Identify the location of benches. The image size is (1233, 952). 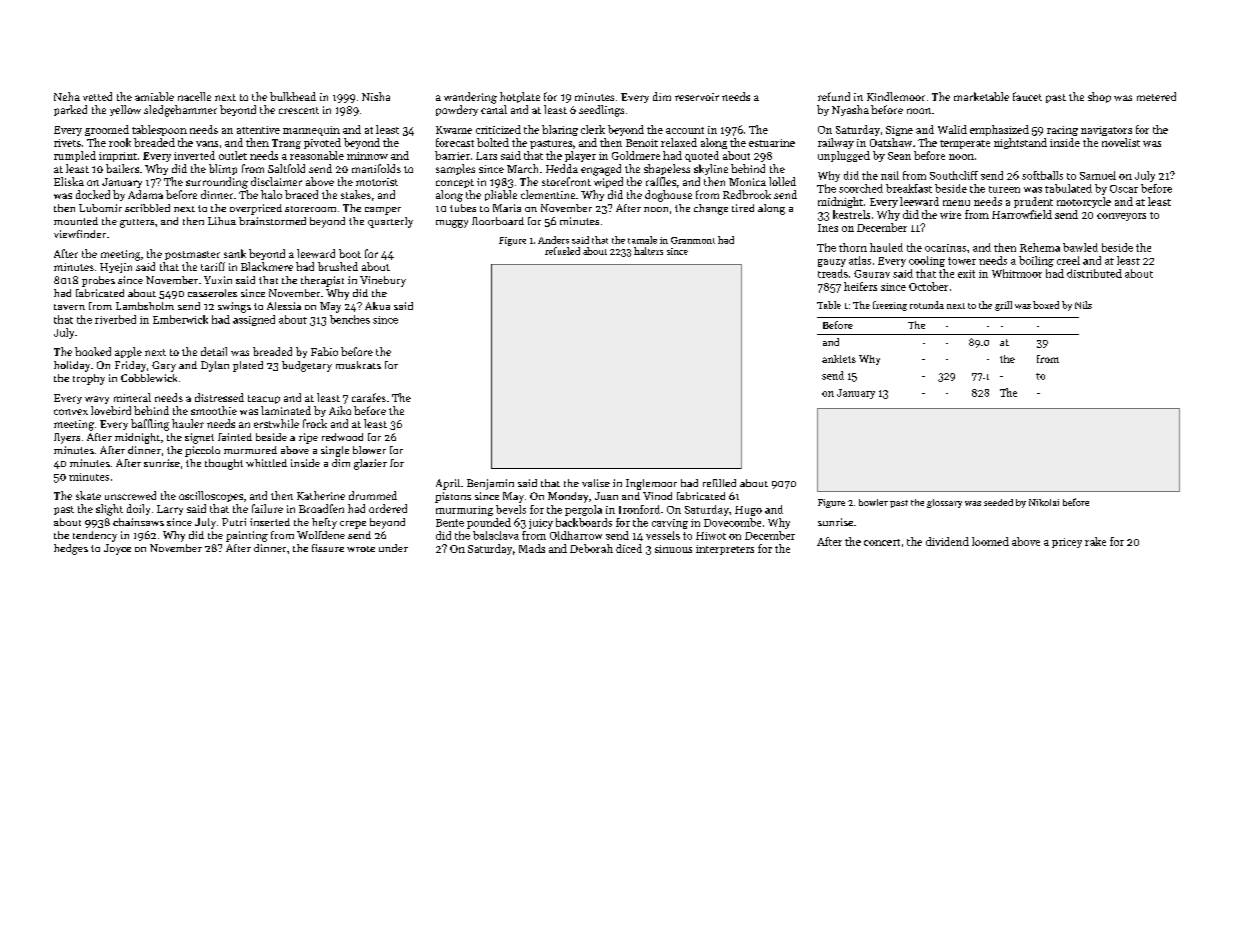
(350, 319).
